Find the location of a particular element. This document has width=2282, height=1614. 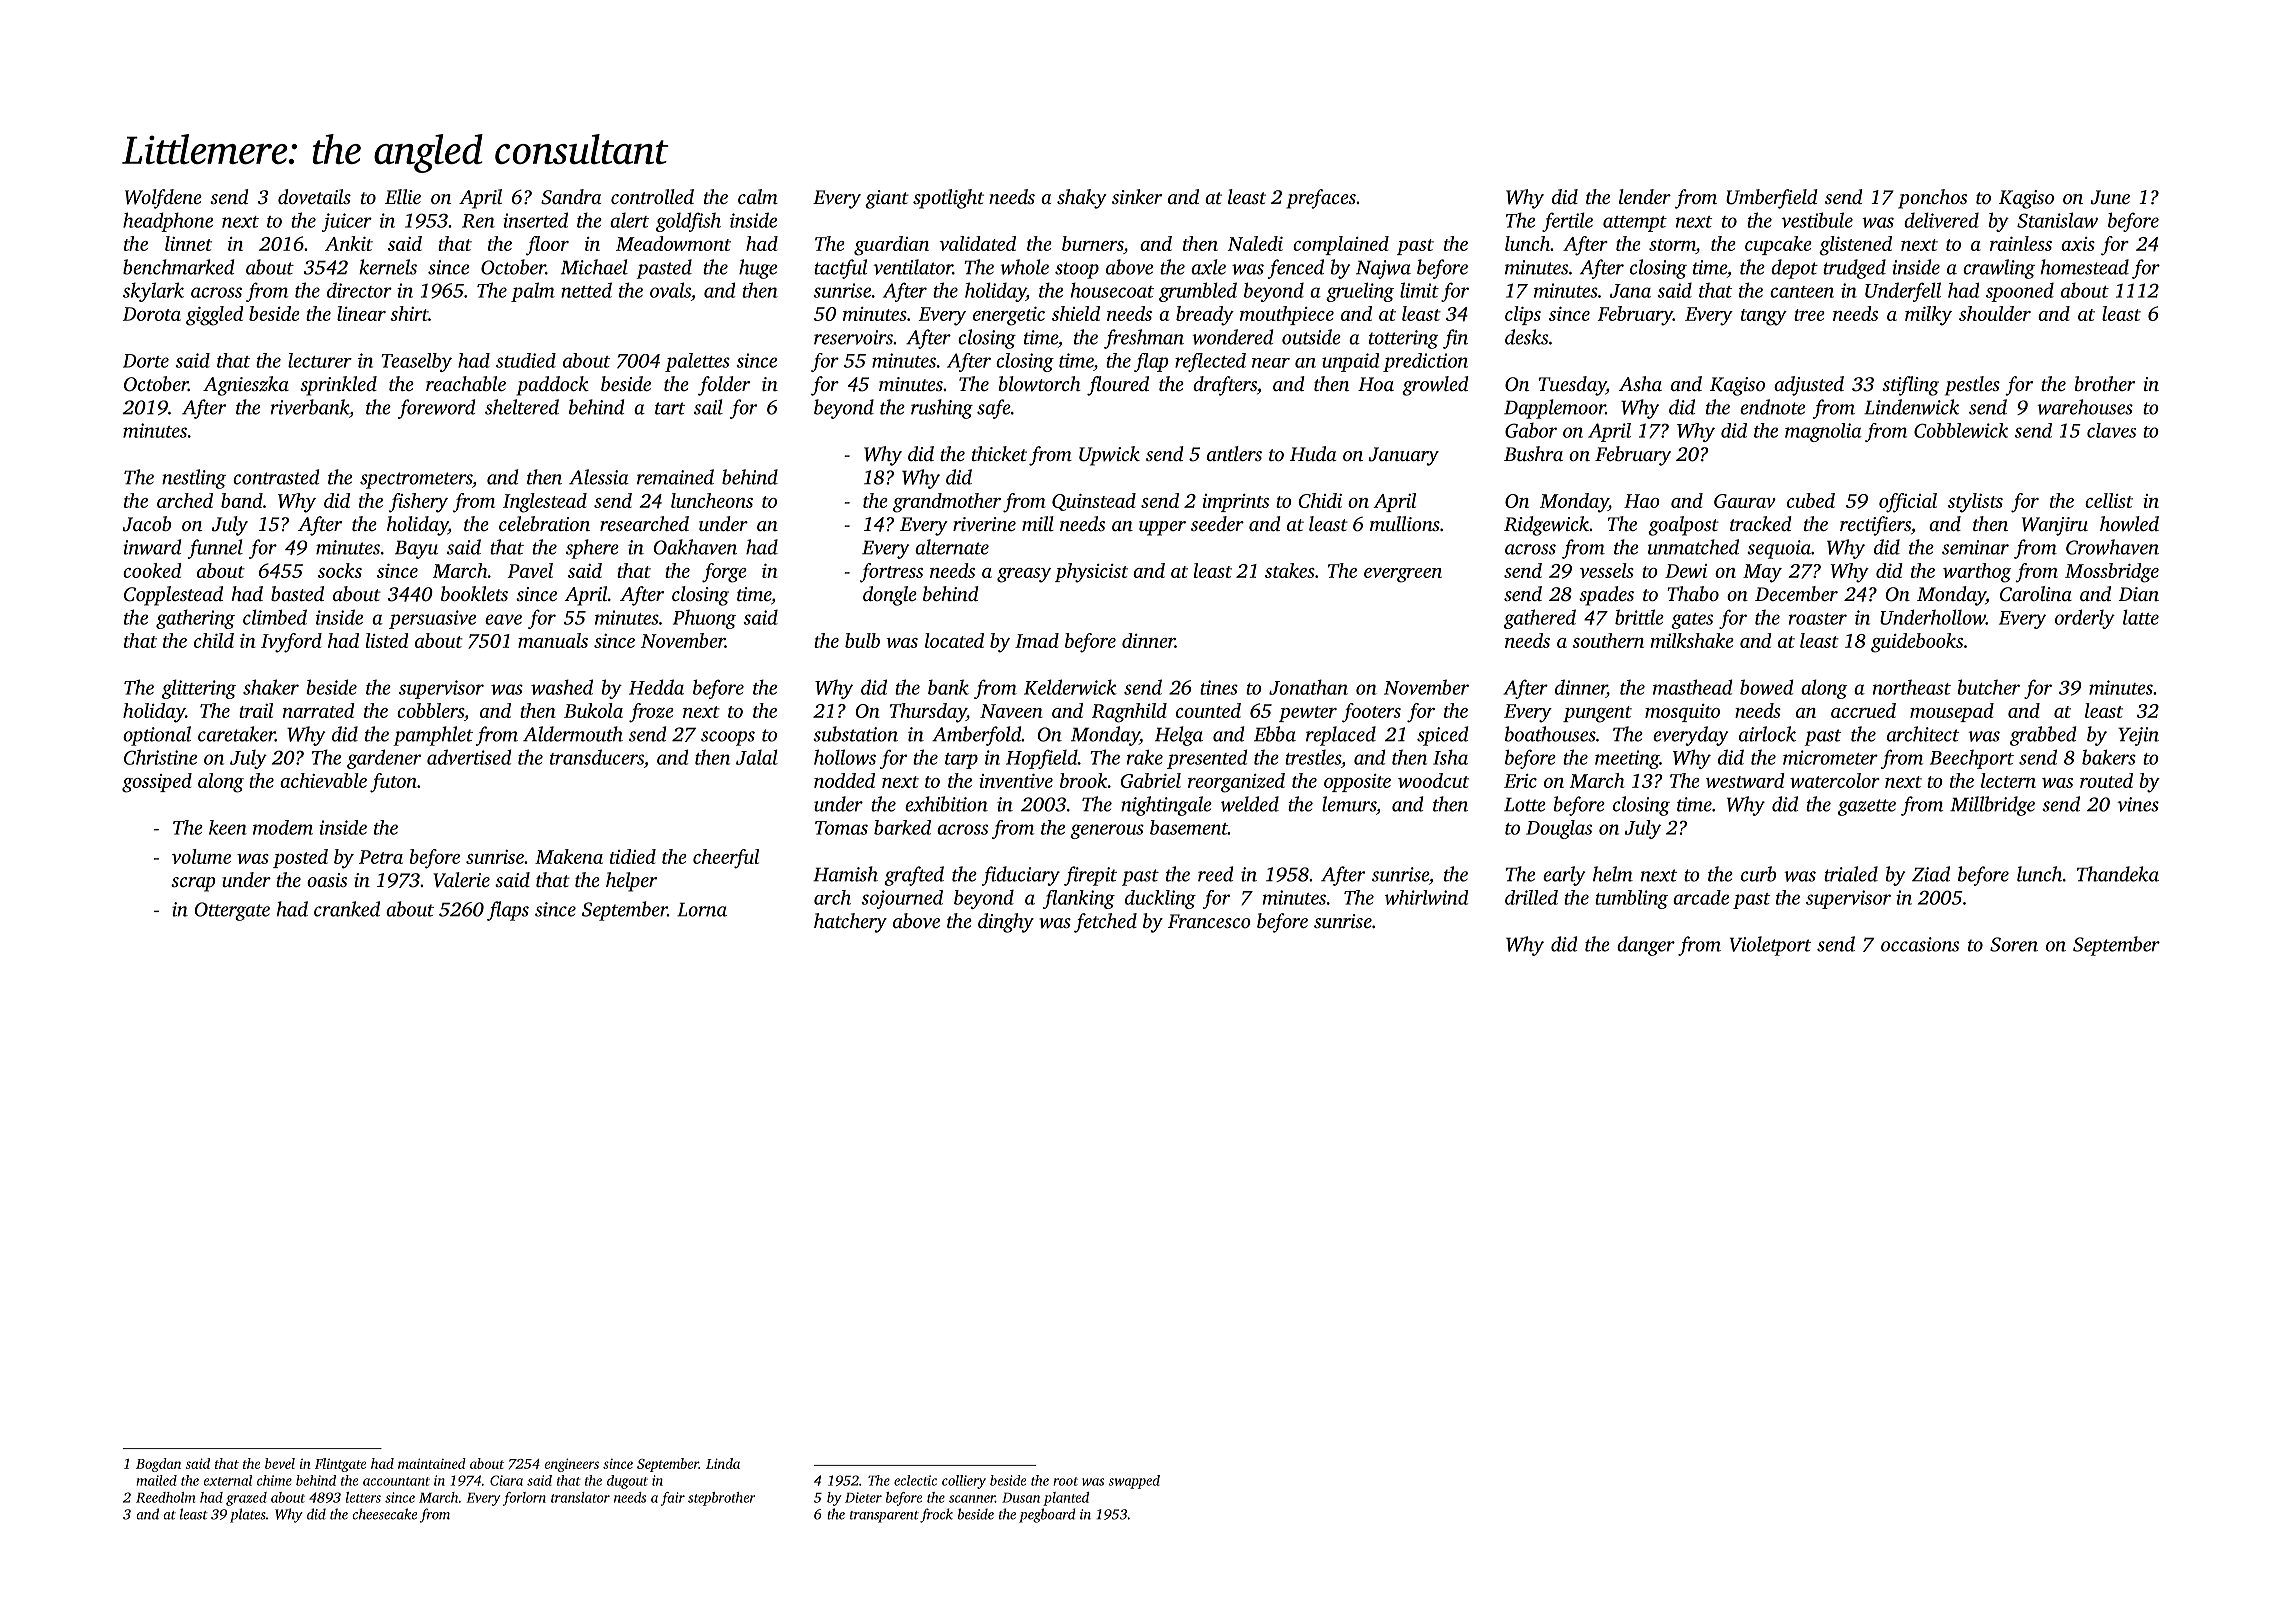

tumbling is located at coordinates (1631, 899).
